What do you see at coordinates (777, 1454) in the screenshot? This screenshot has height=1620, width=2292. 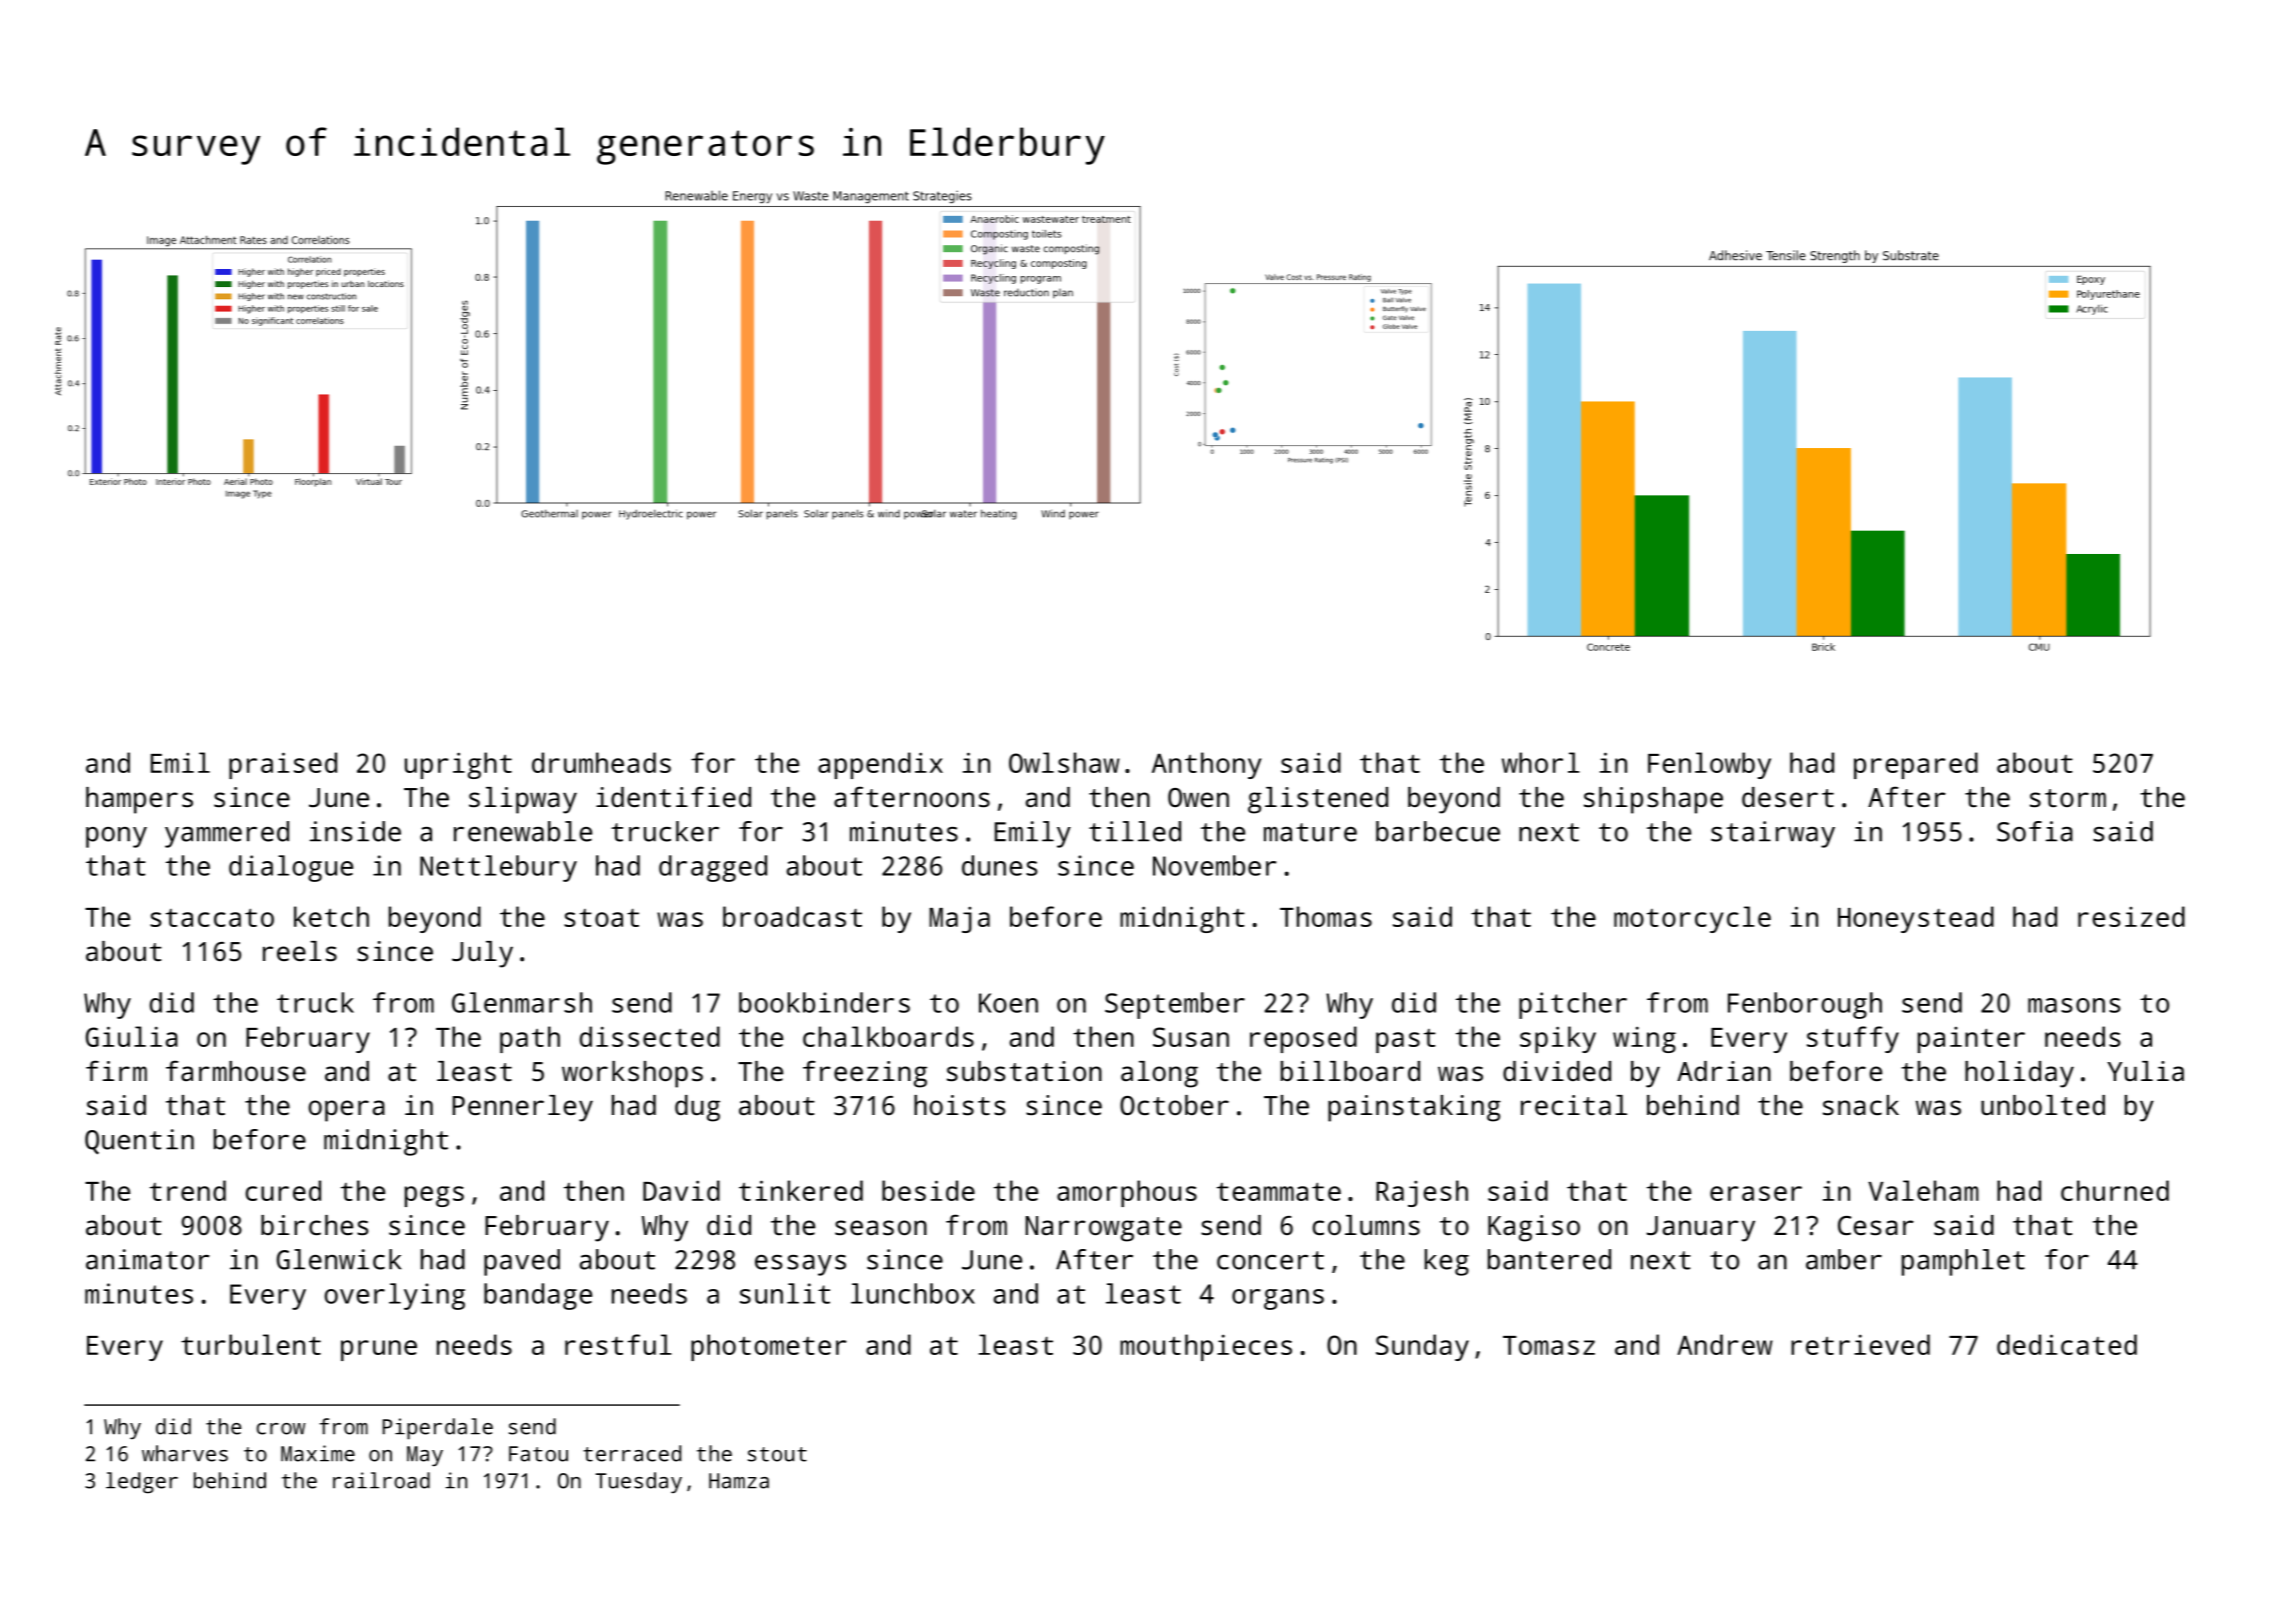 I see `stout` at bounding box center [777, 1454].
